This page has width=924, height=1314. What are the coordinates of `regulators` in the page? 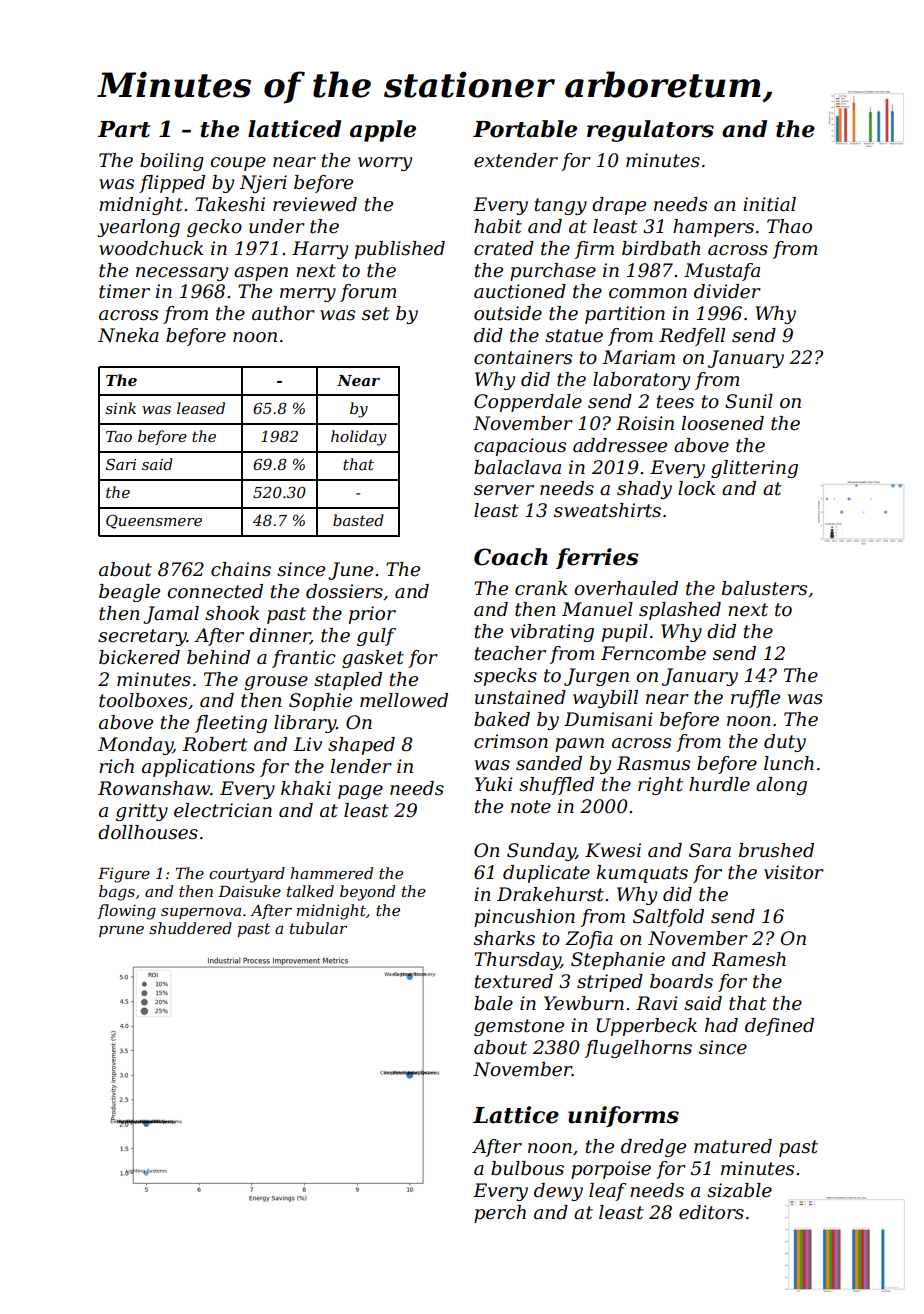 It's located at (650, 131).
